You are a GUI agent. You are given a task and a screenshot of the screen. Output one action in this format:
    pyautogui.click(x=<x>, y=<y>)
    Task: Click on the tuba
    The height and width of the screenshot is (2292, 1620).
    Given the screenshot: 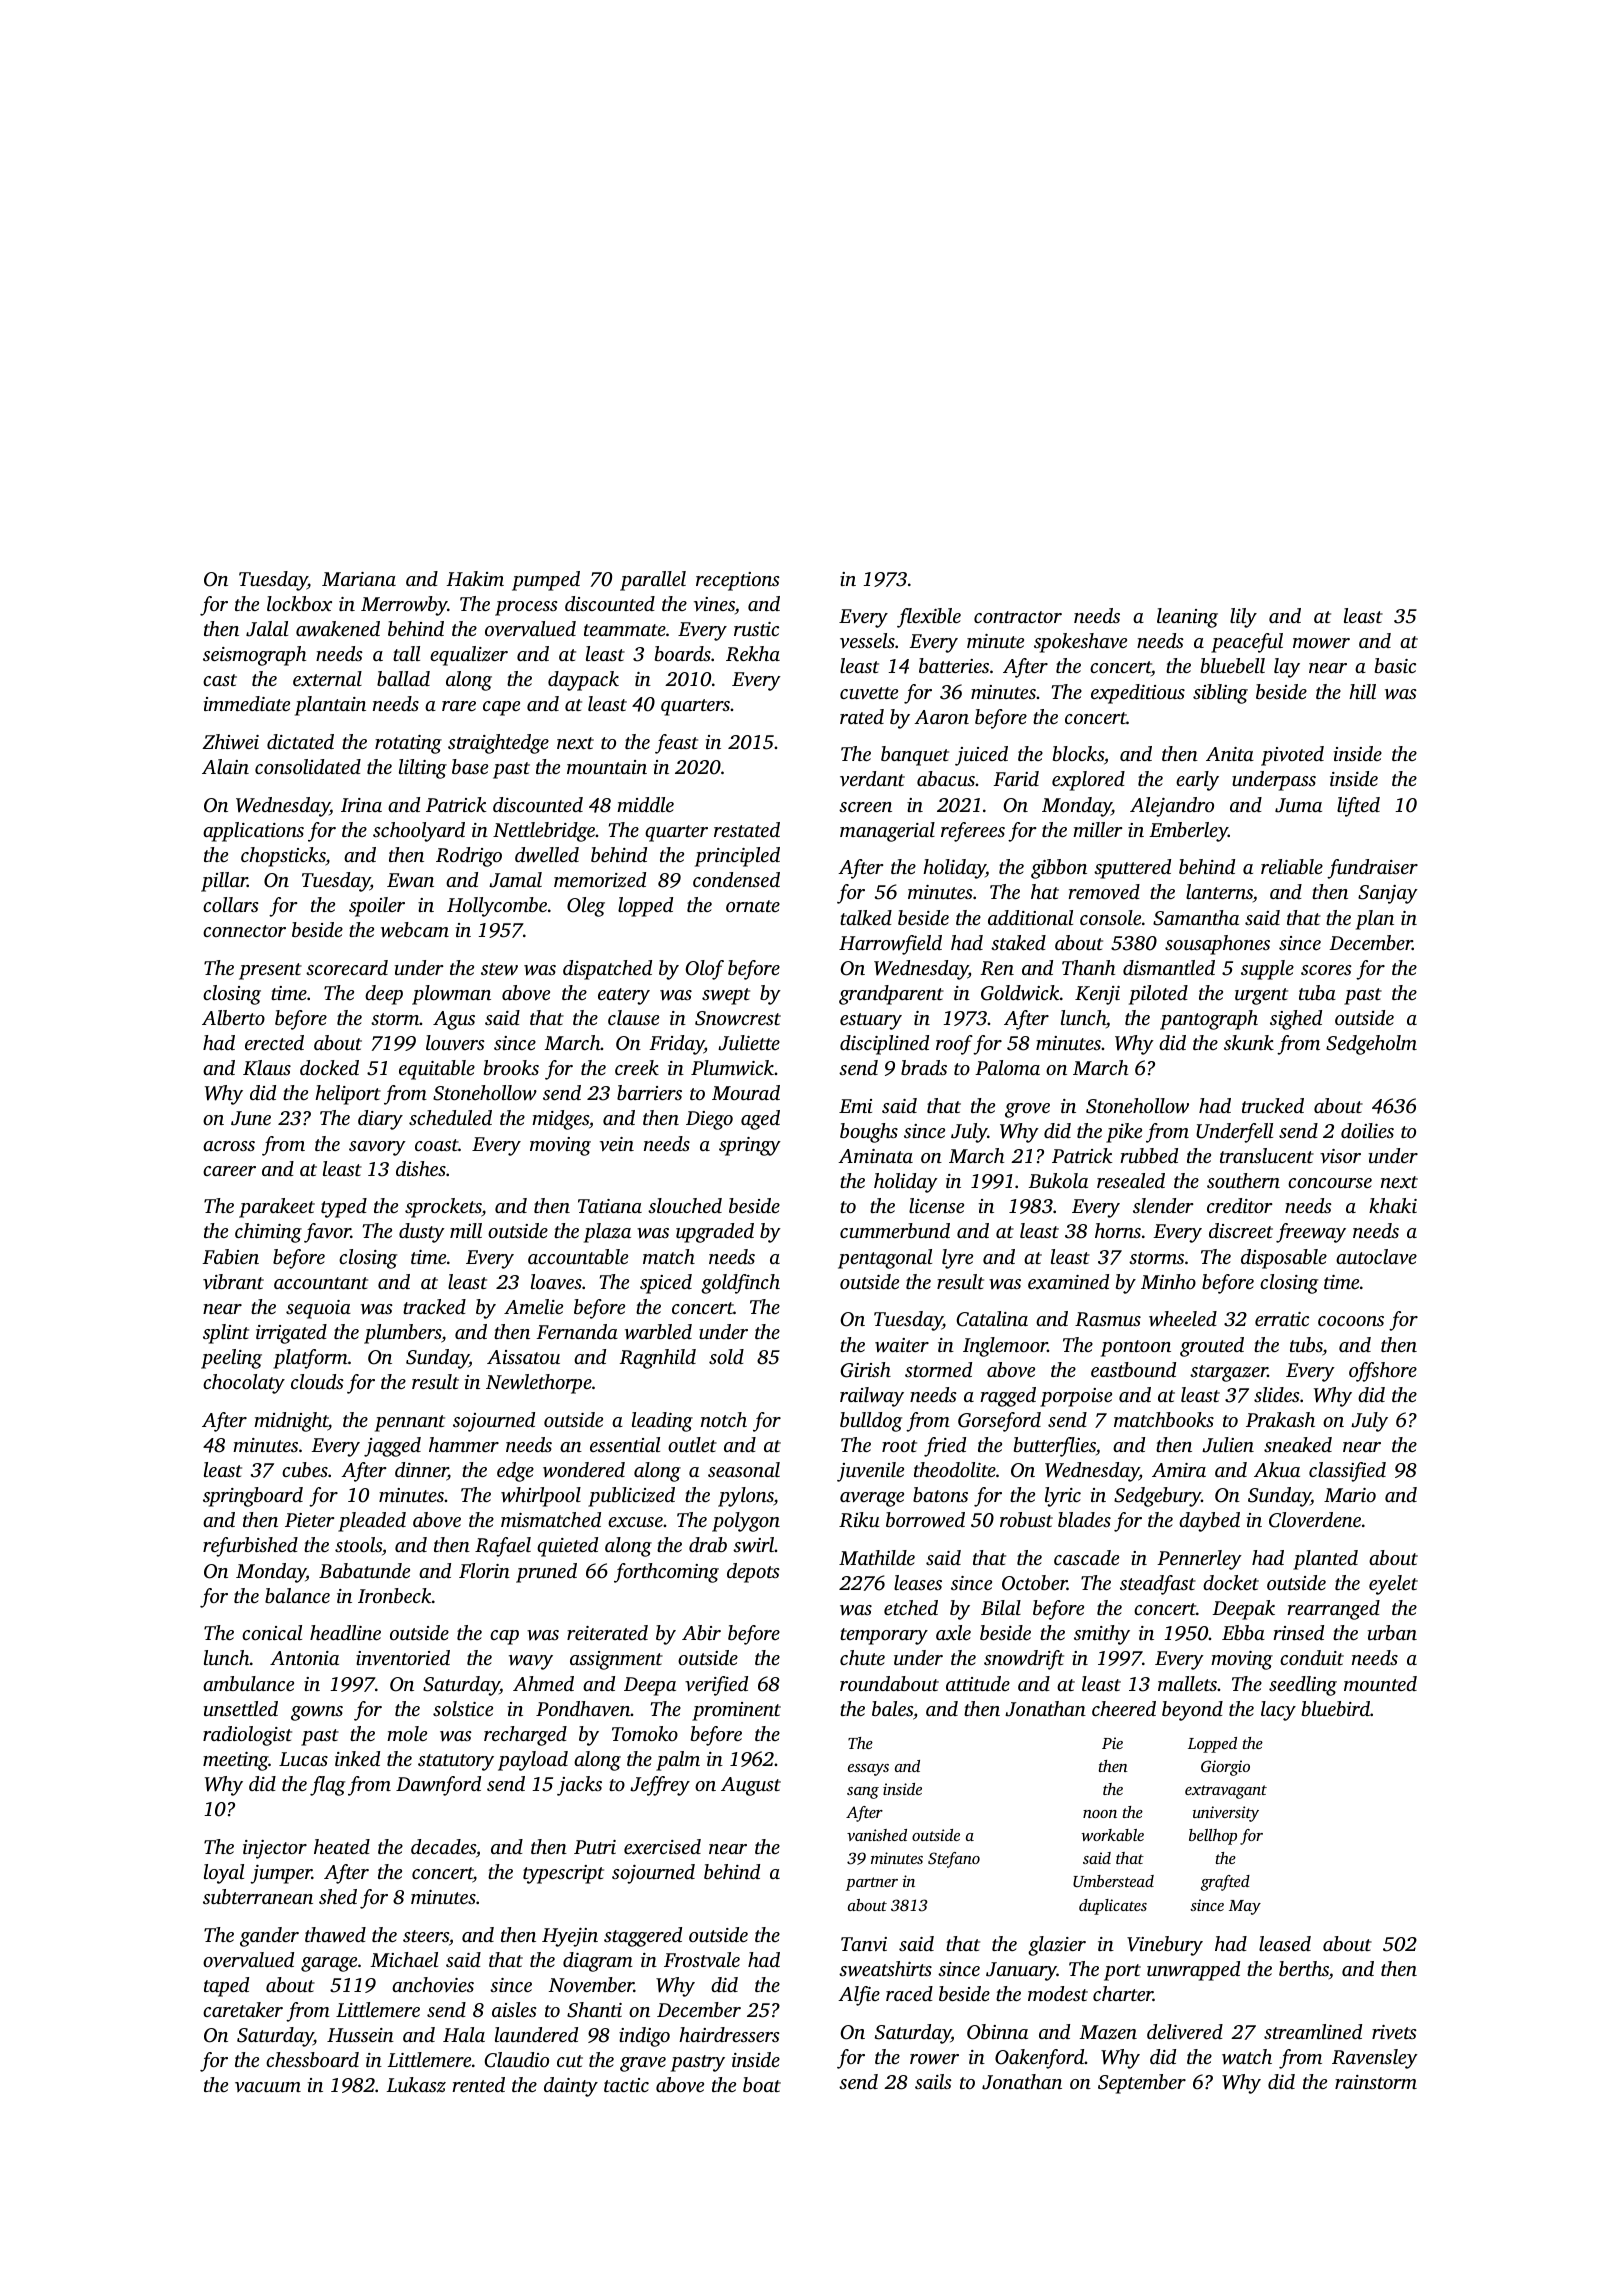 What is the action you would take?
    pyautogui.click(x=1317, y=992)
